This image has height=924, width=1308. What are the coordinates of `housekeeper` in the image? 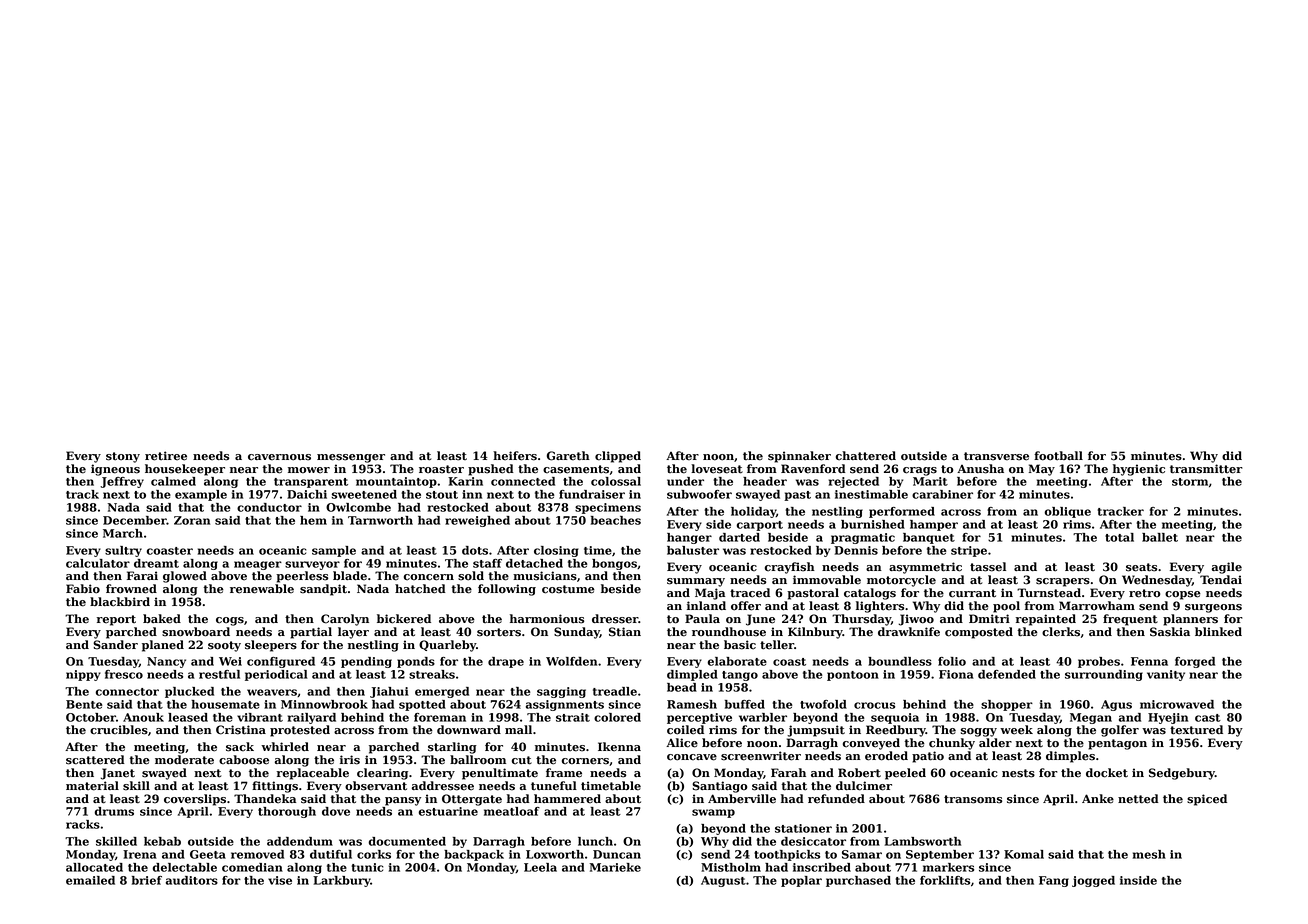 It's located at (185, 470).
